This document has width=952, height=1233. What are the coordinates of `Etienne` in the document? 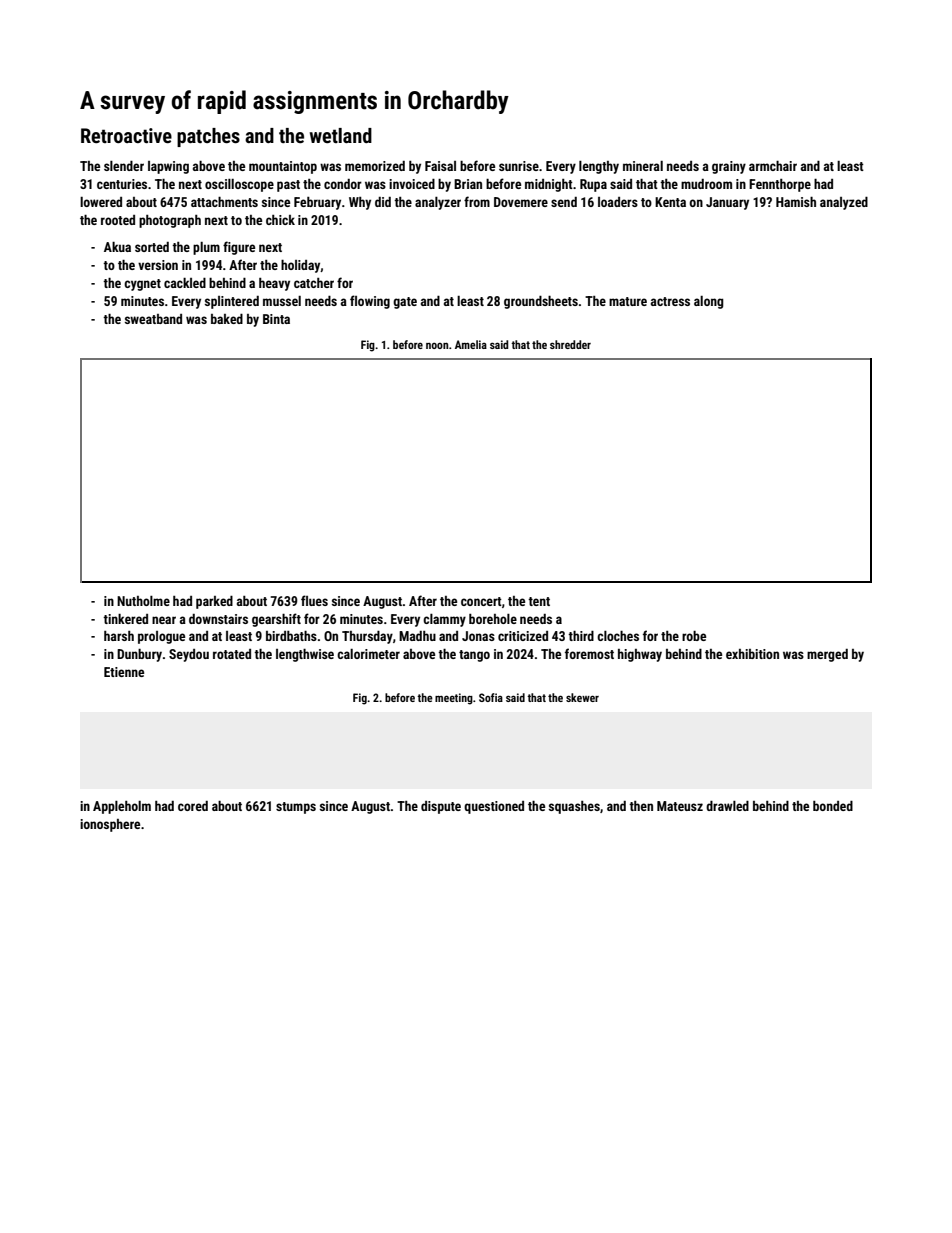 It's located at (124, 672).
